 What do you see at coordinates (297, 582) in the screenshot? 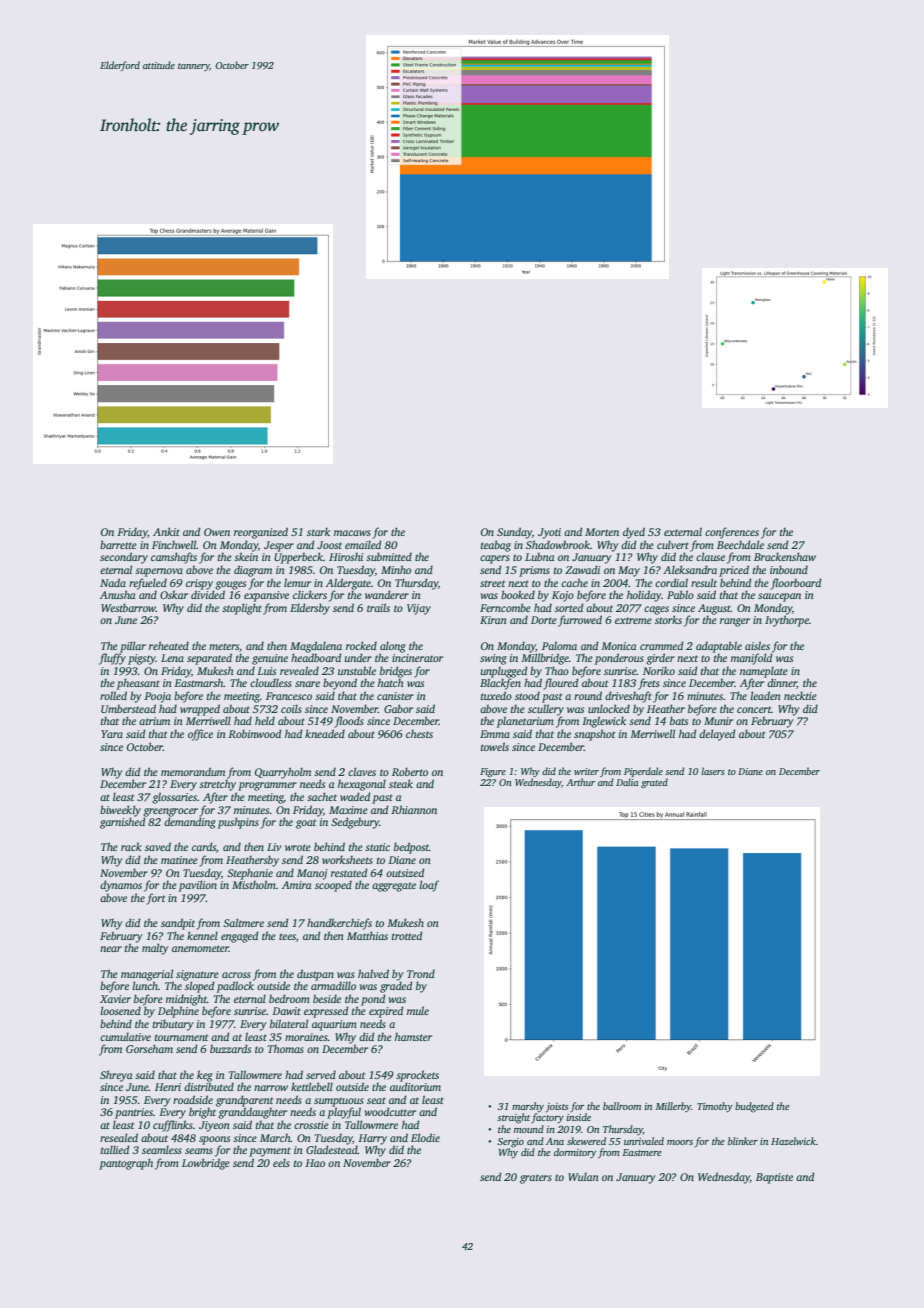
I see `lemur` at bounding box center [297, 582].
